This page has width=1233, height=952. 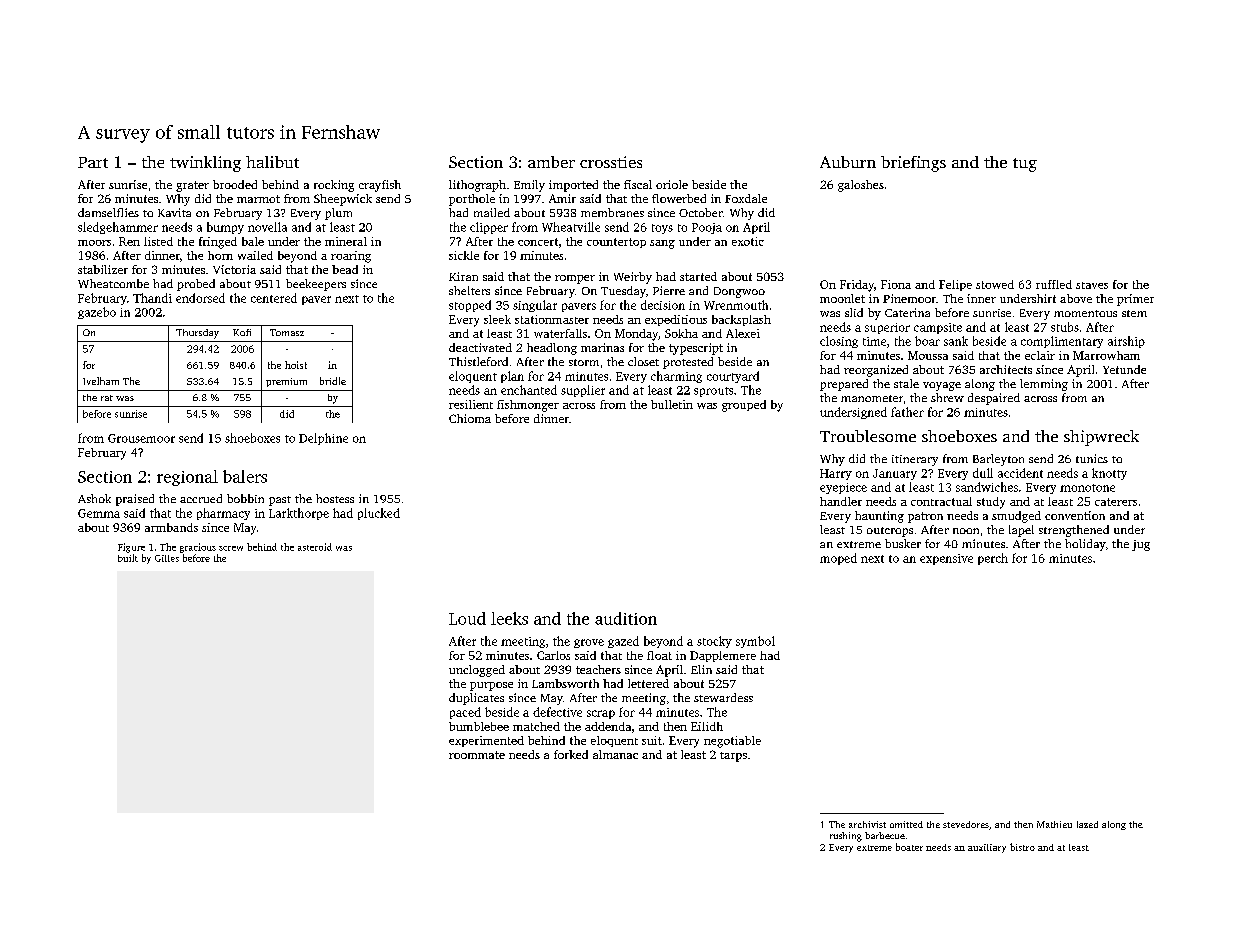 I want to click on roommate, so click(x=477, y=755).
